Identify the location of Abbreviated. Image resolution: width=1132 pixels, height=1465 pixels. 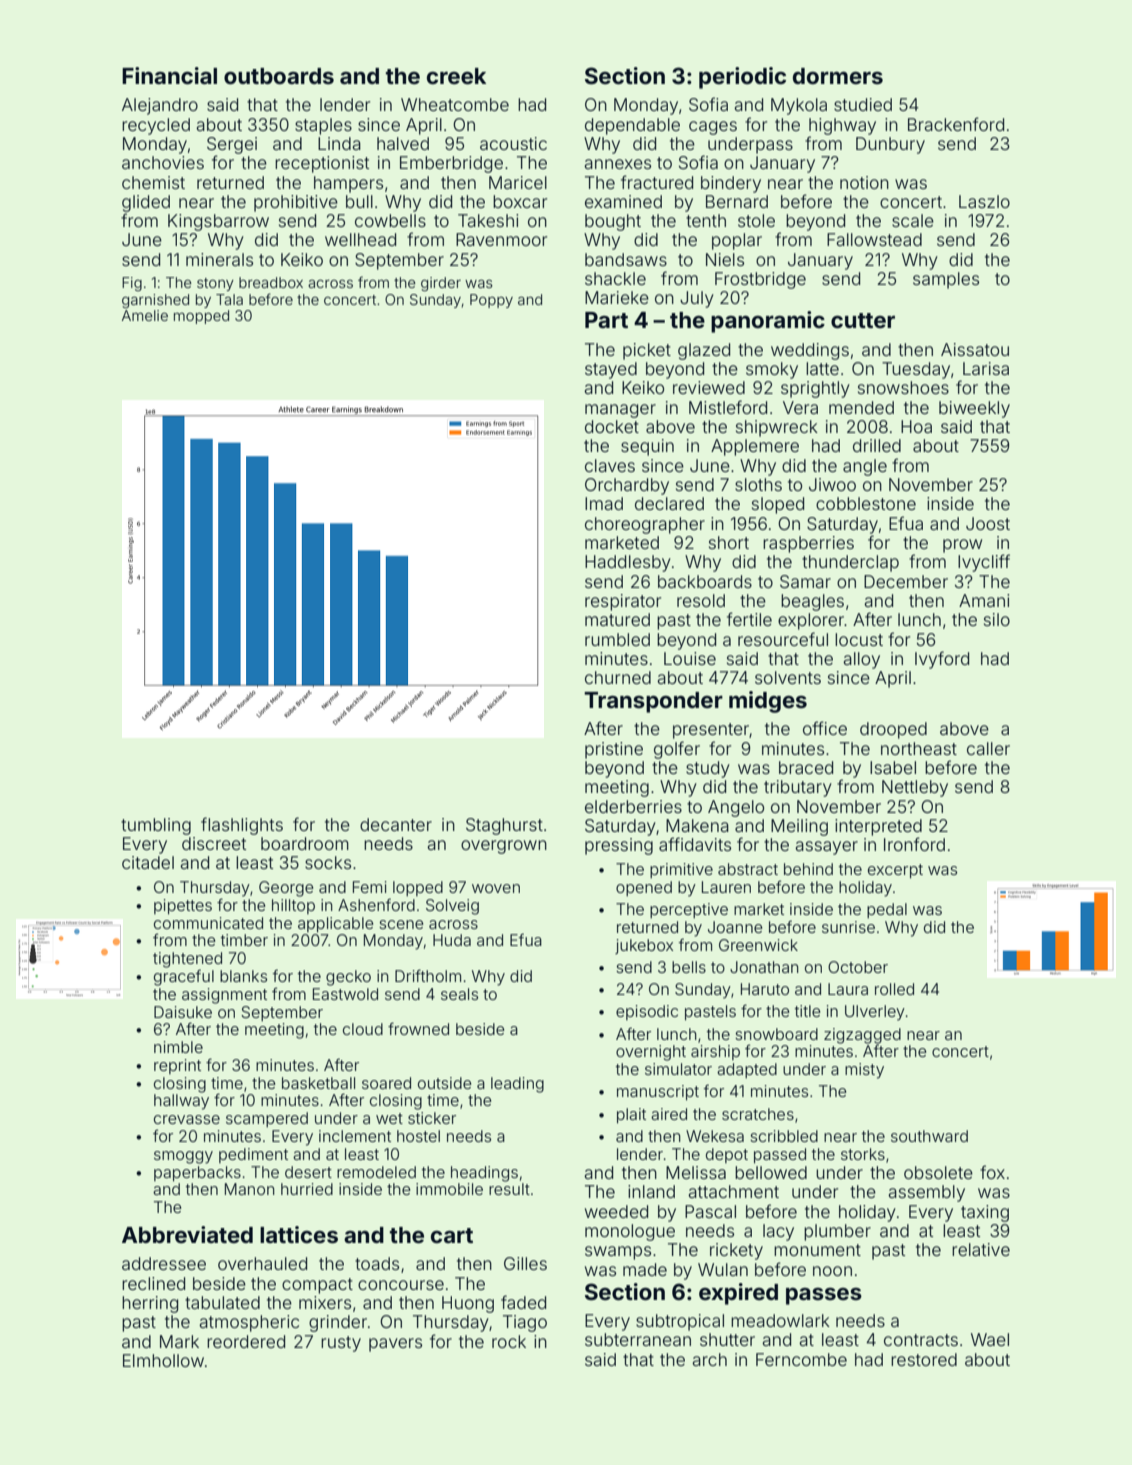
(187, 1234).
